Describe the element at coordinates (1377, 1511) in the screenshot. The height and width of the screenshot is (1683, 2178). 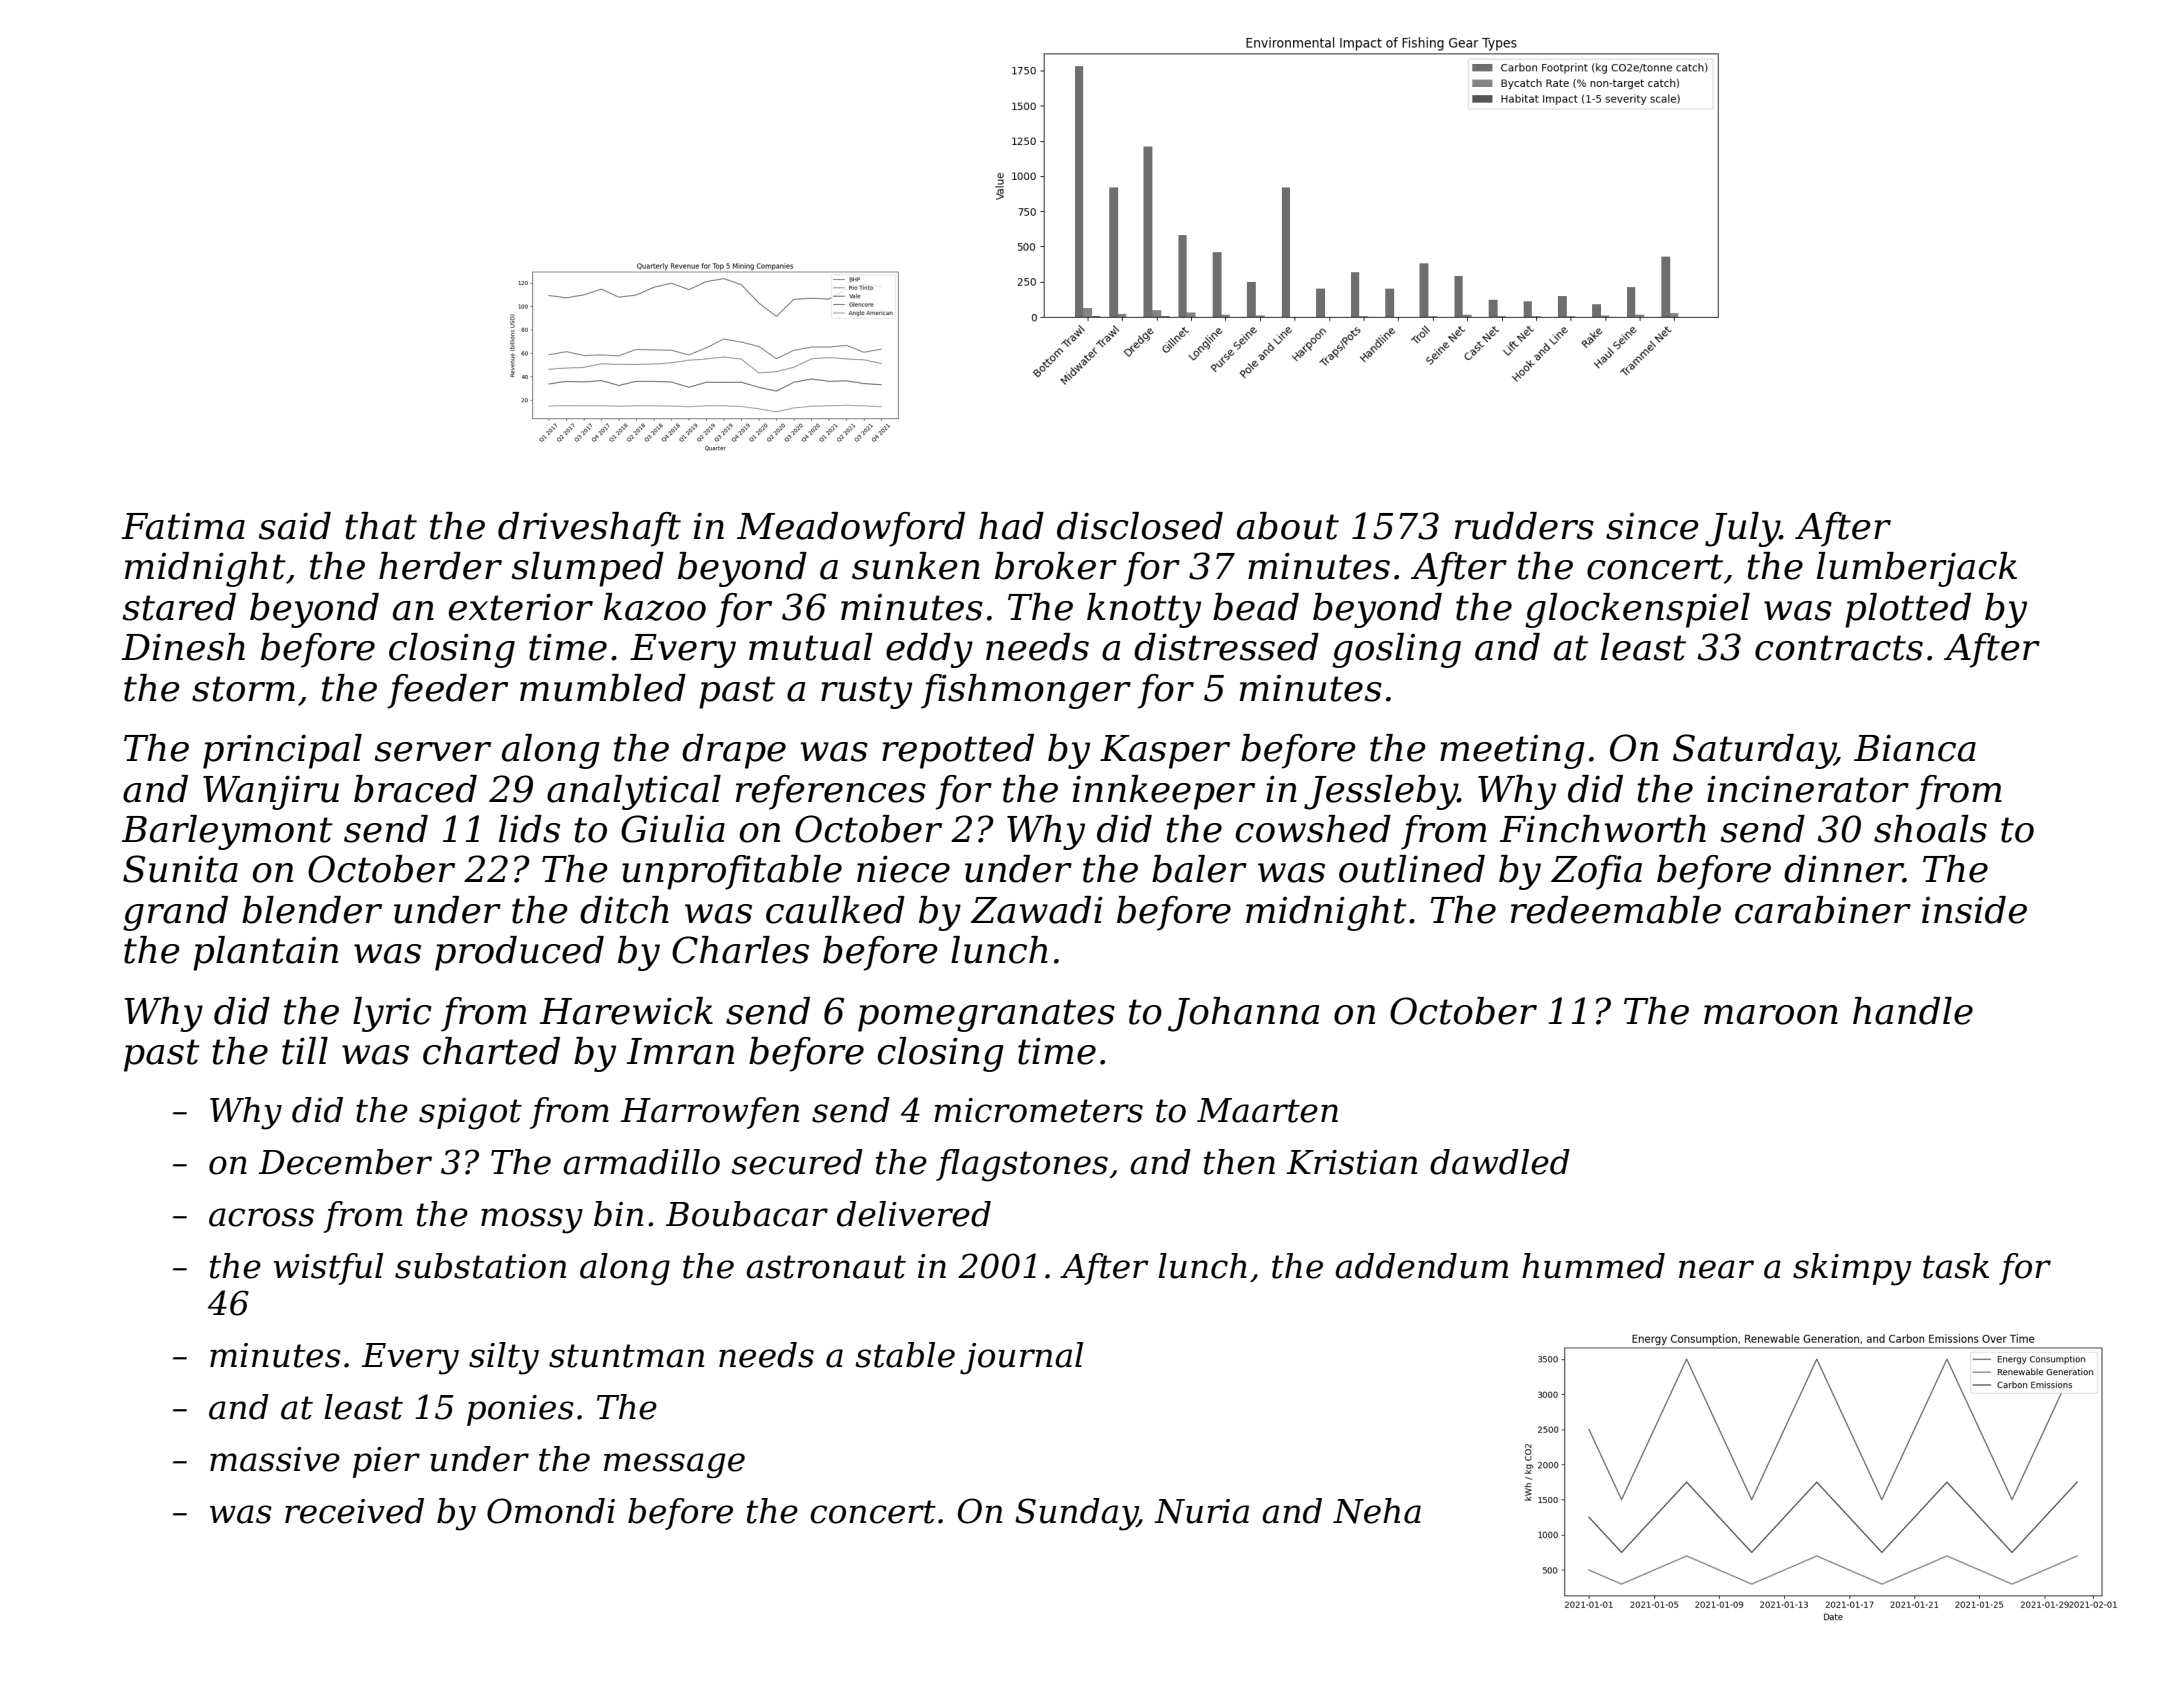
I see `Neha` at that location.
